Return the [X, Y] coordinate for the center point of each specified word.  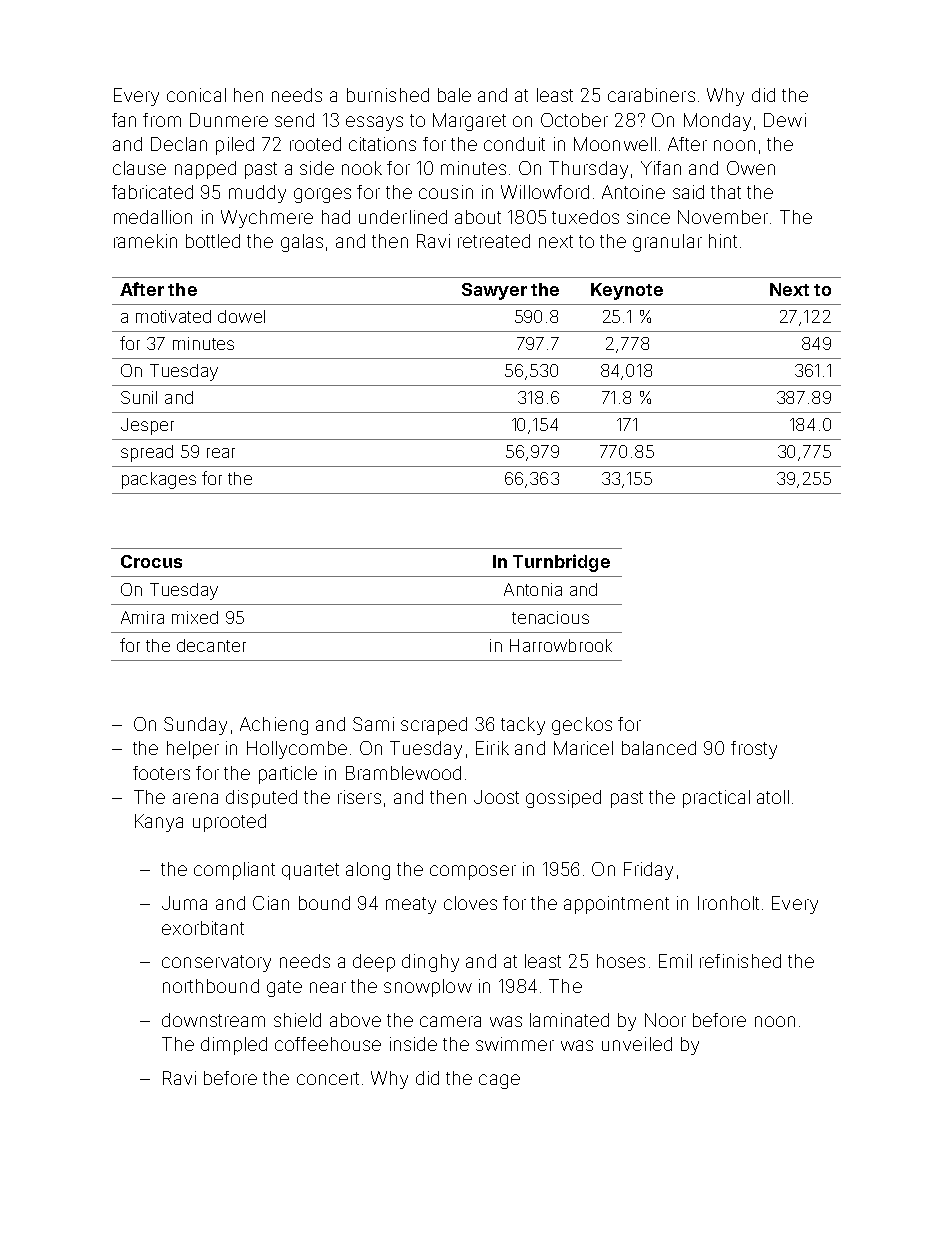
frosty [754, 750]
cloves [470, 903]
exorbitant [203, 928]
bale [454, 95]
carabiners [651, 95]
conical [196, 95]
